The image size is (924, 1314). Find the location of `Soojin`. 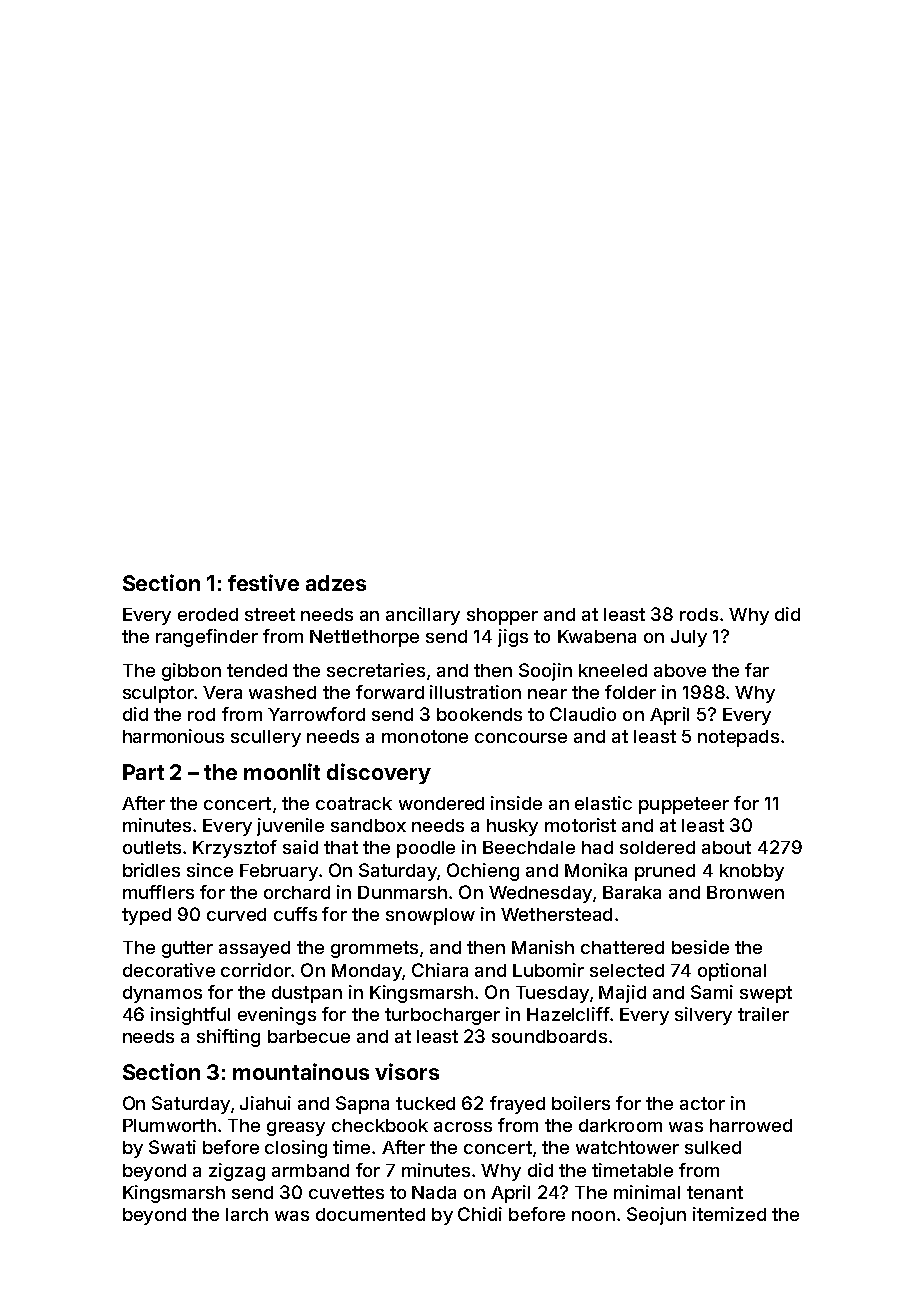

Soojin is located at coordinates (545, 672).
